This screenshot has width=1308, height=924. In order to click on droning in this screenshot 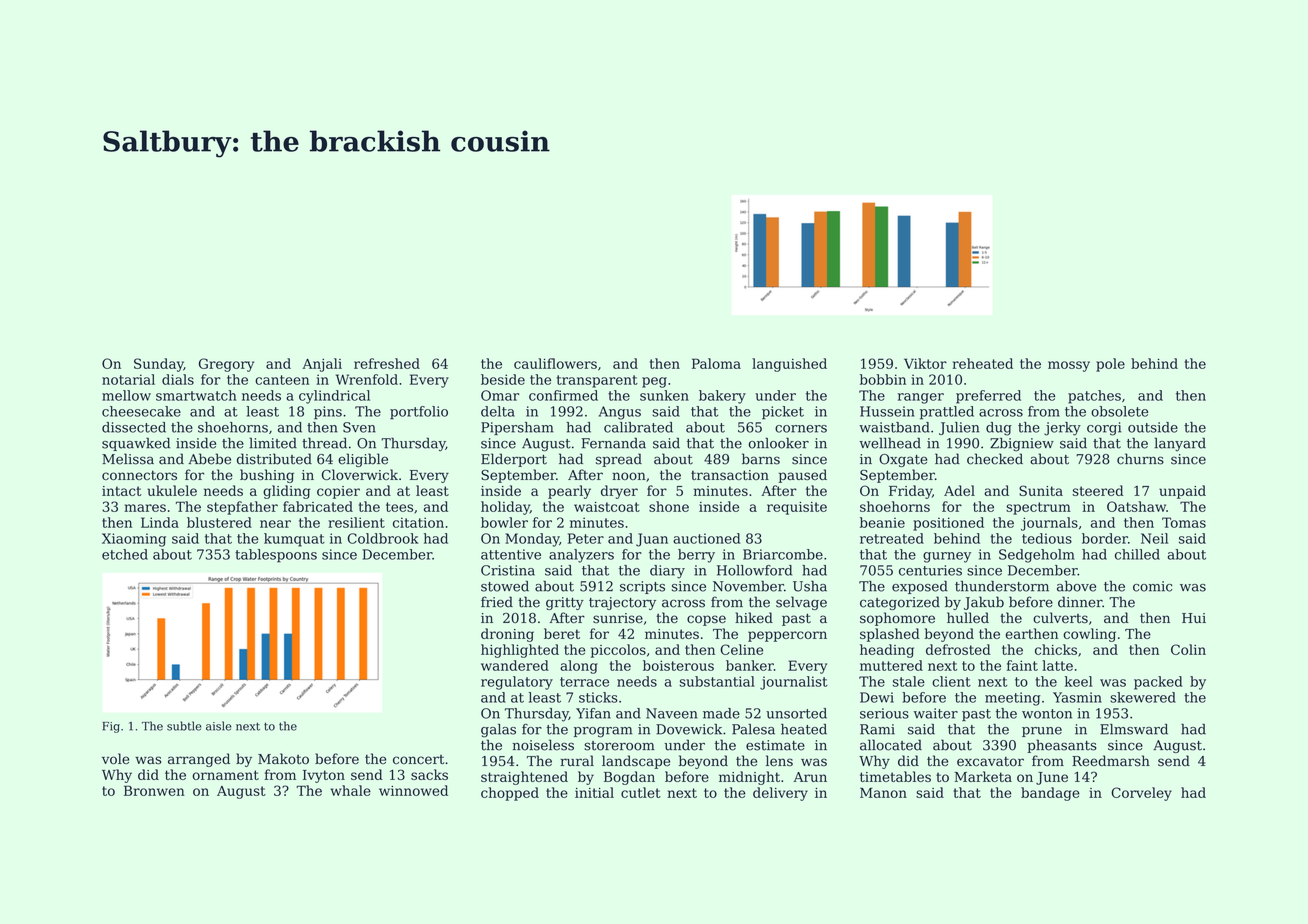, I will do `click(507, 635)`.
